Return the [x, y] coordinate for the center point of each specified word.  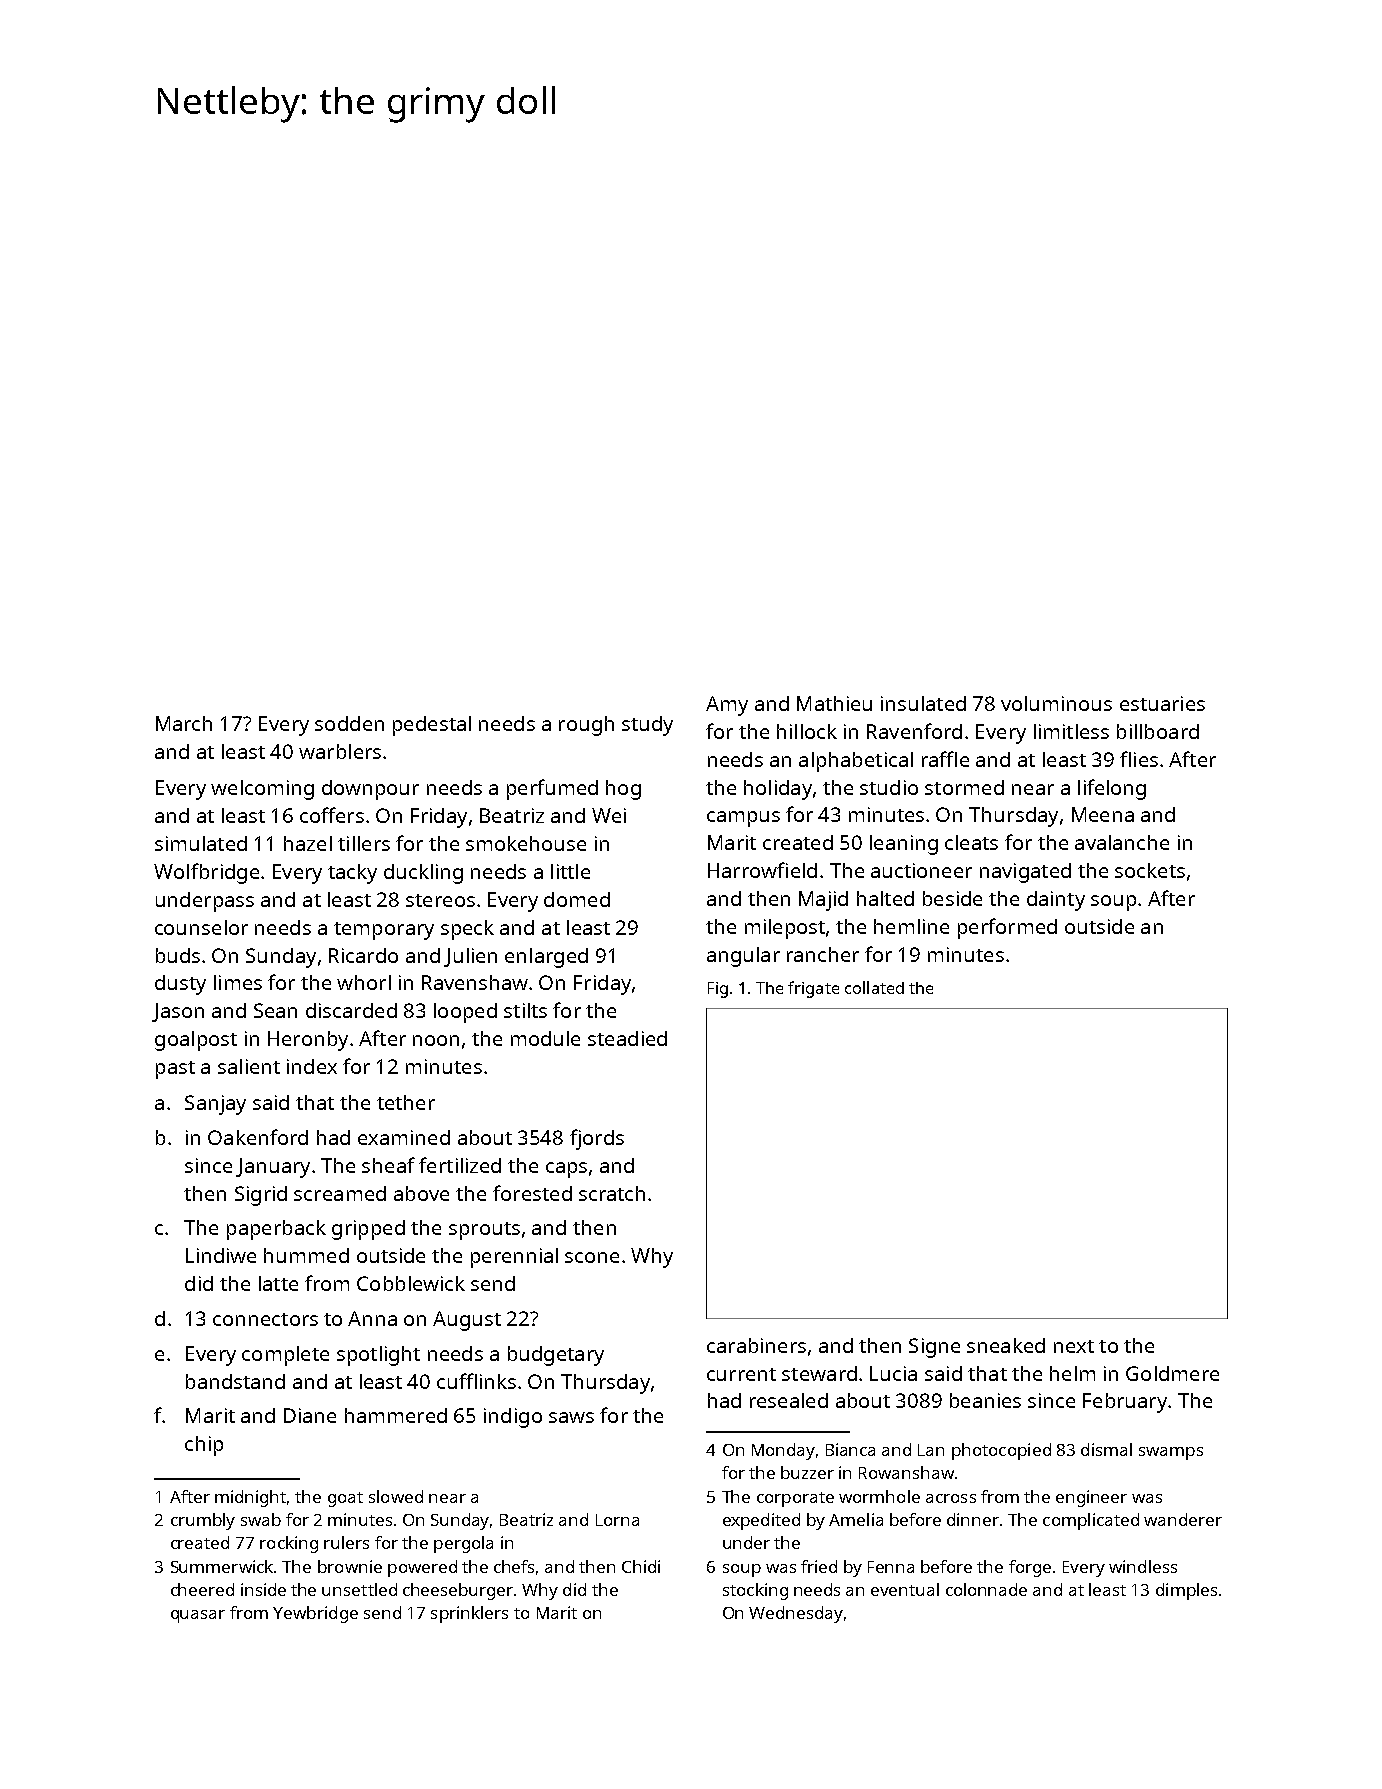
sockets [1150, 870]
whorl [364, 982]
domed [577, 899]
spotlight [378, 1356]
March [184, 723]
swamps [1171, 1453]
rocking [289, 1544]
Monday [783, 1451]
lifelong [1112, 789]
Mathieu [834, 703]
